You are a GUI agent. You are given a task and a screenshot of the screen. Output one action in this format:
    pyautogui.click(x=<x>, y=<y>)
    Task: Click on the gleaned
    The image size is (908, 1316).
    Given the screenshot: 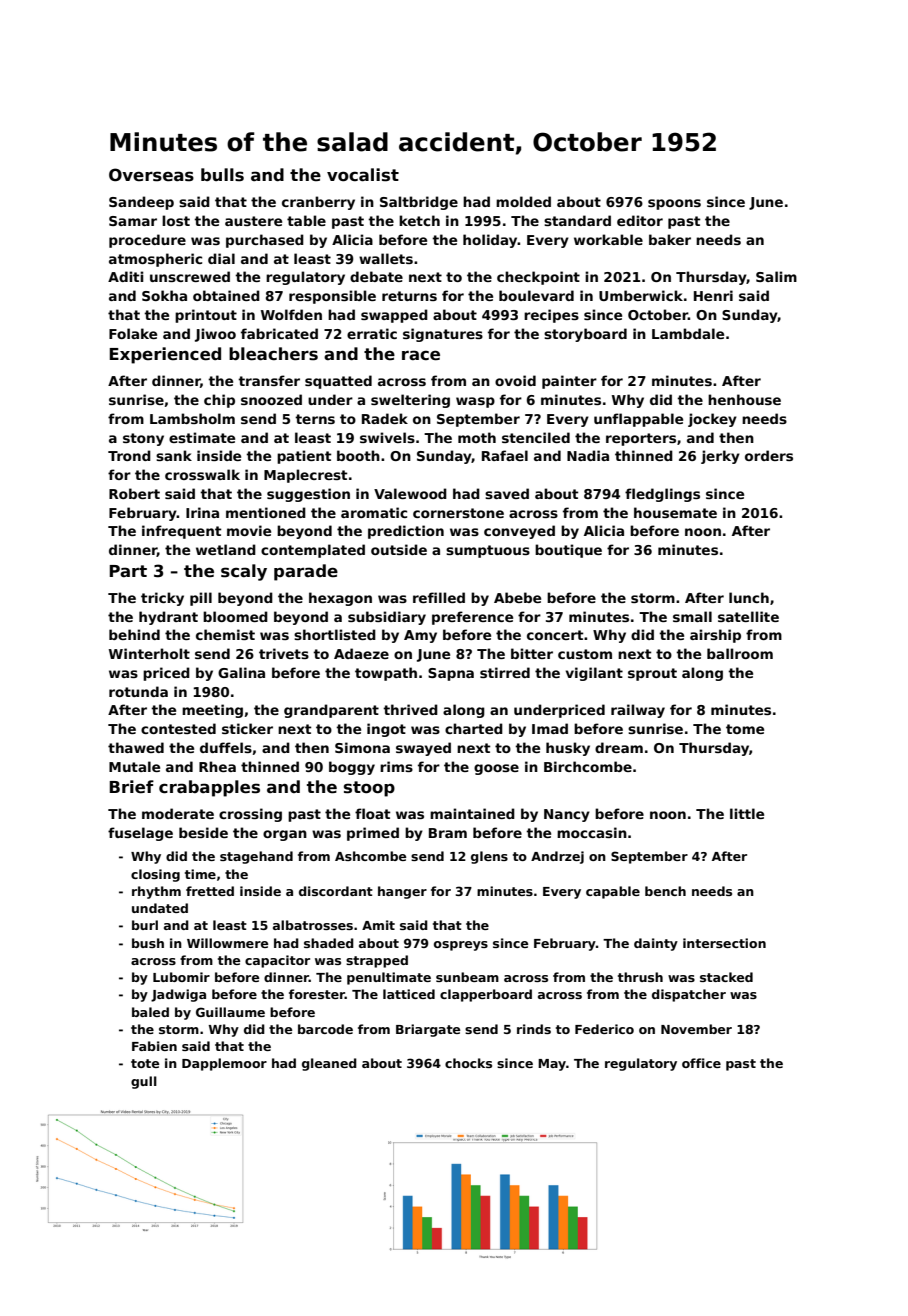 What is the action you would take?
    pyautogui.click(x=329, y=1064)
